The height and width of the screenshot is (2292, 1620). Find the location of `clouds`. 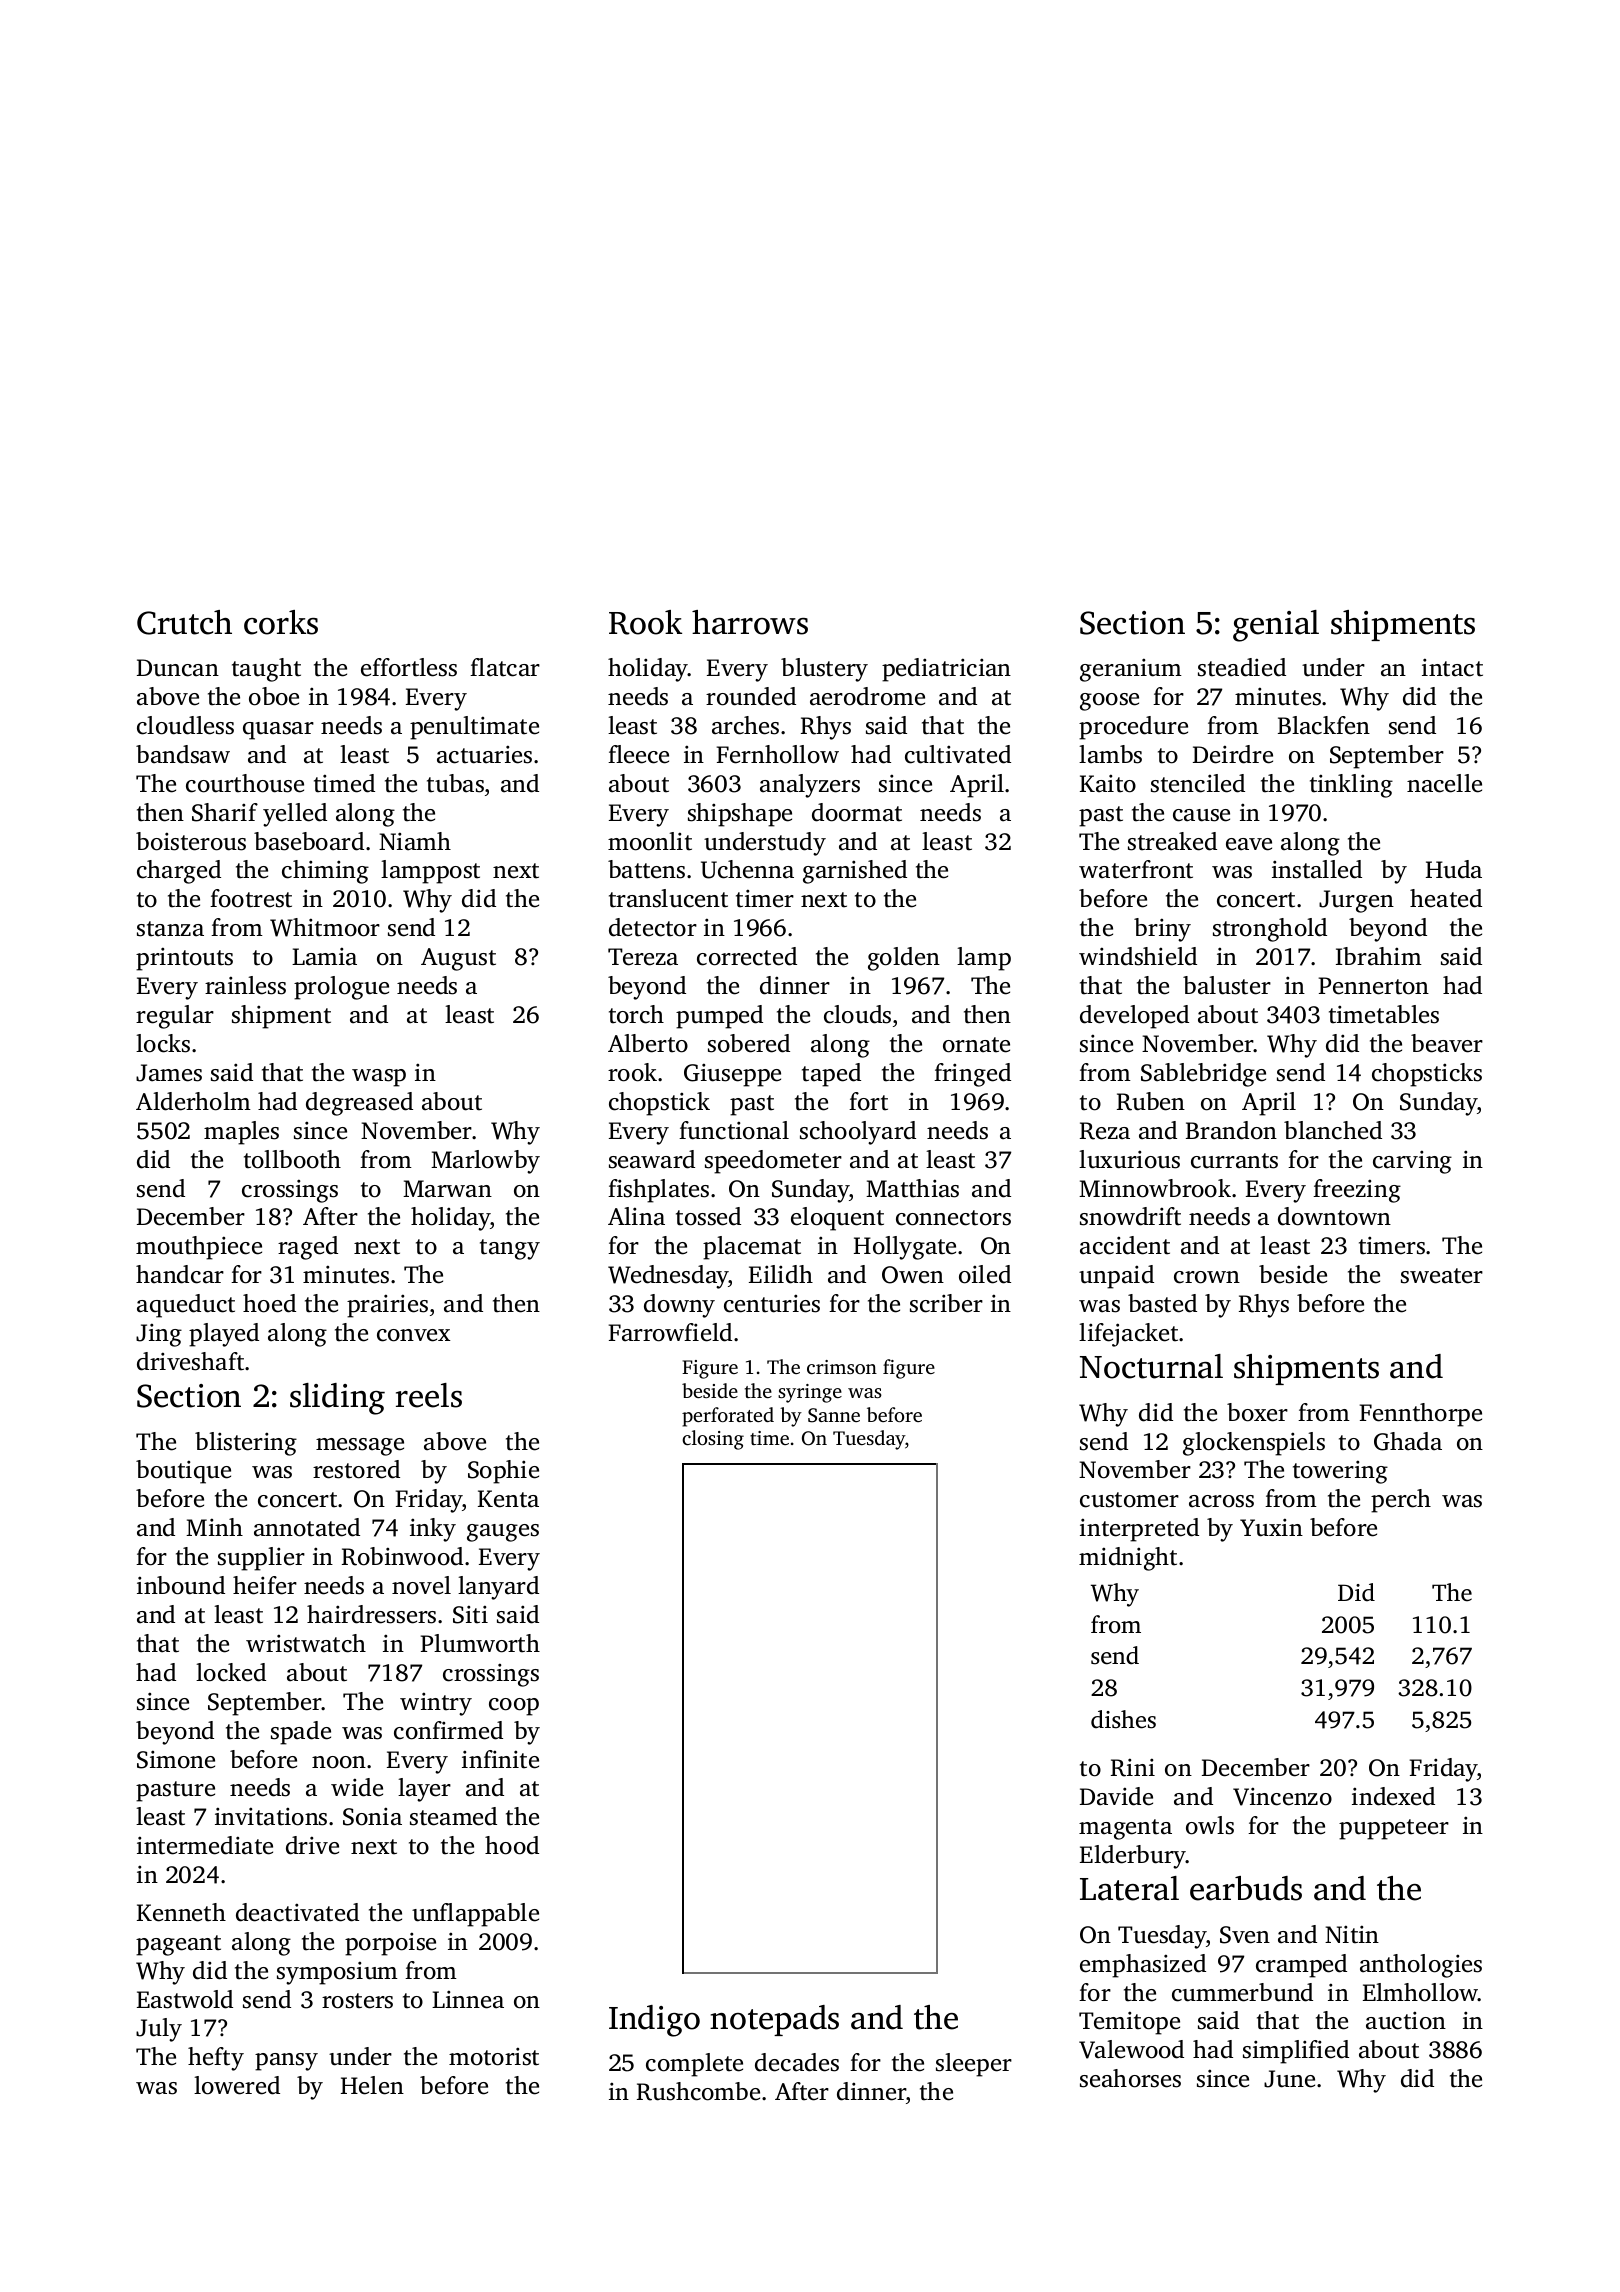

clouds is located at coordinates (857, 1014).
